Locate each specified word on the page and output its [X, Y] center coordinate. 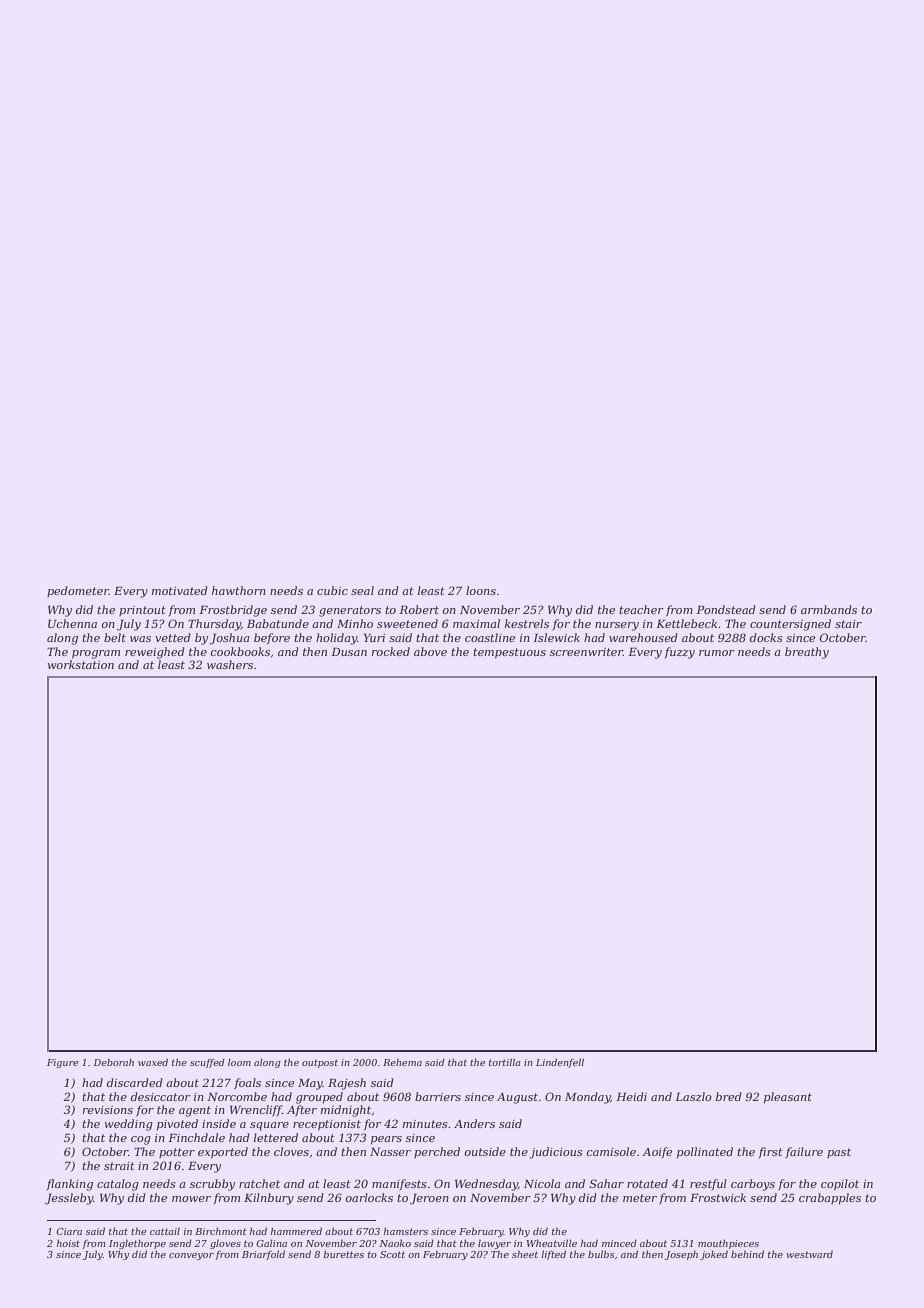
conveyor [191, 1256]
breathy [807, 653]
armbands [829, 609]
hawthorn [239, 590]
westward [809, 1254]
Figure [62, 1063]
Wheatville [552, 1243]
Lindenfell [560, 1063]
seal [362, 590]
